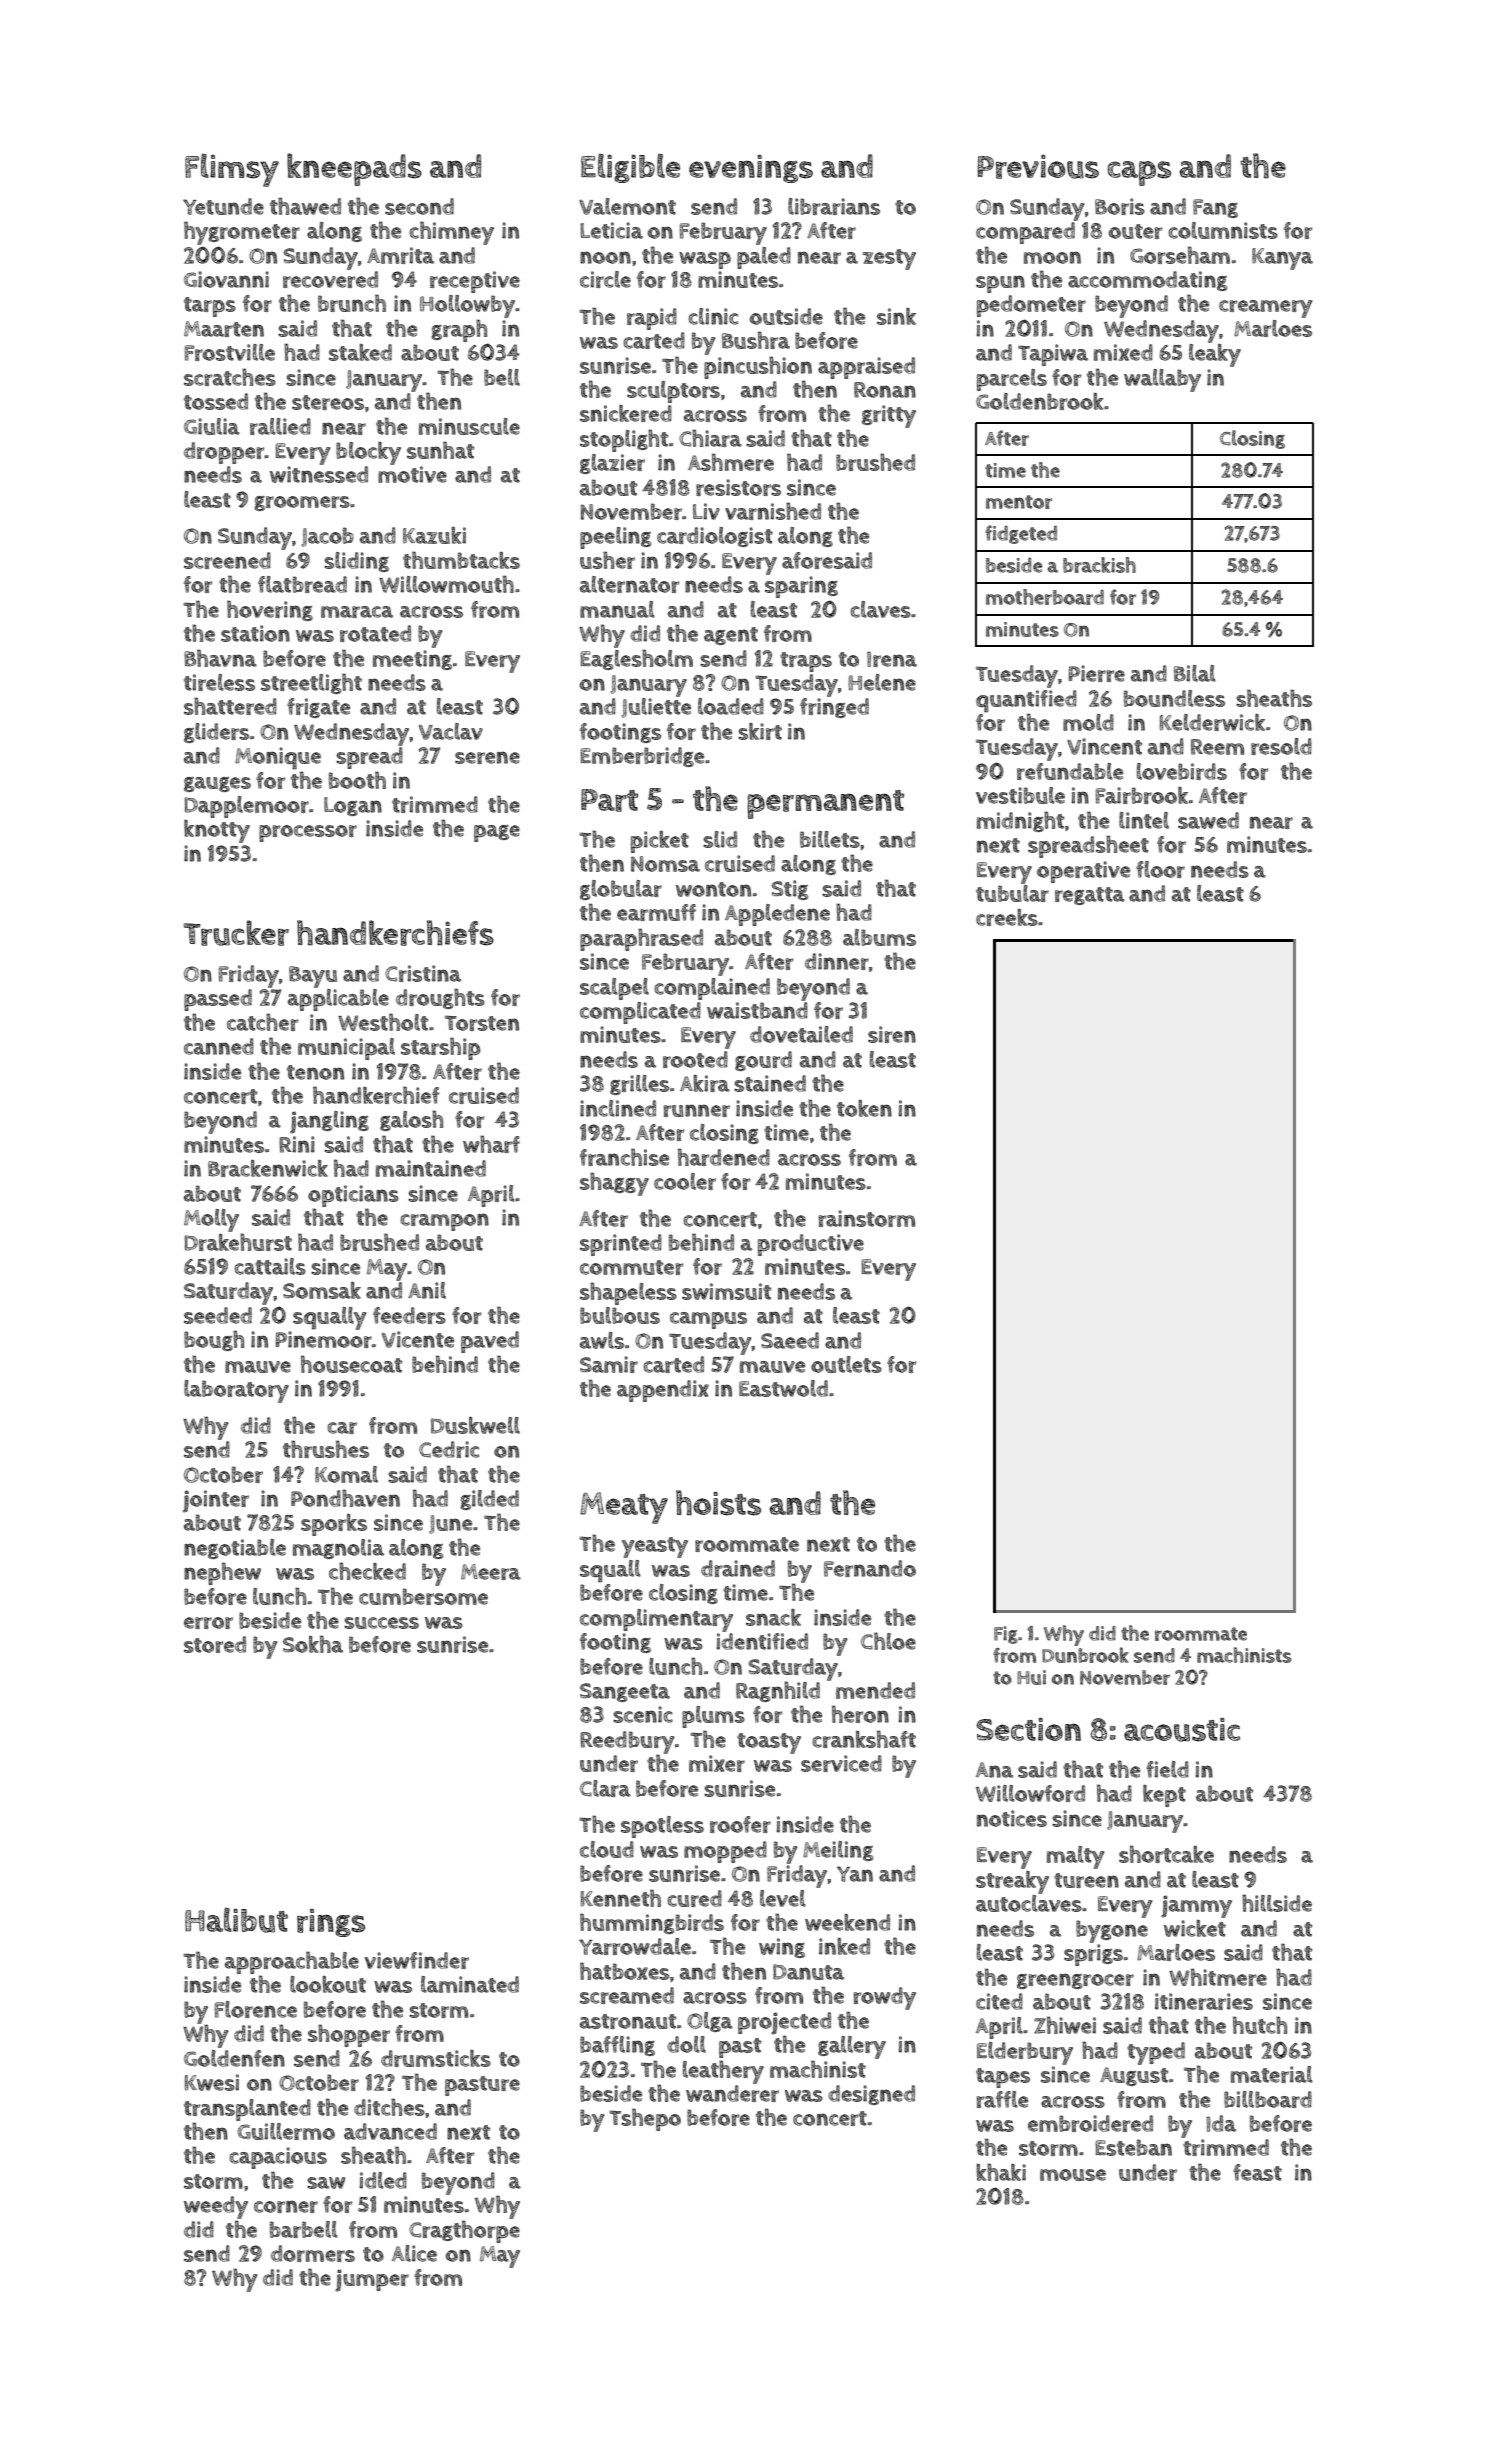 This screenshot has height=2464, width=1496. Describe the element at coordinates (372, 2280) in the screenshot. I see `jumper` at that location.
